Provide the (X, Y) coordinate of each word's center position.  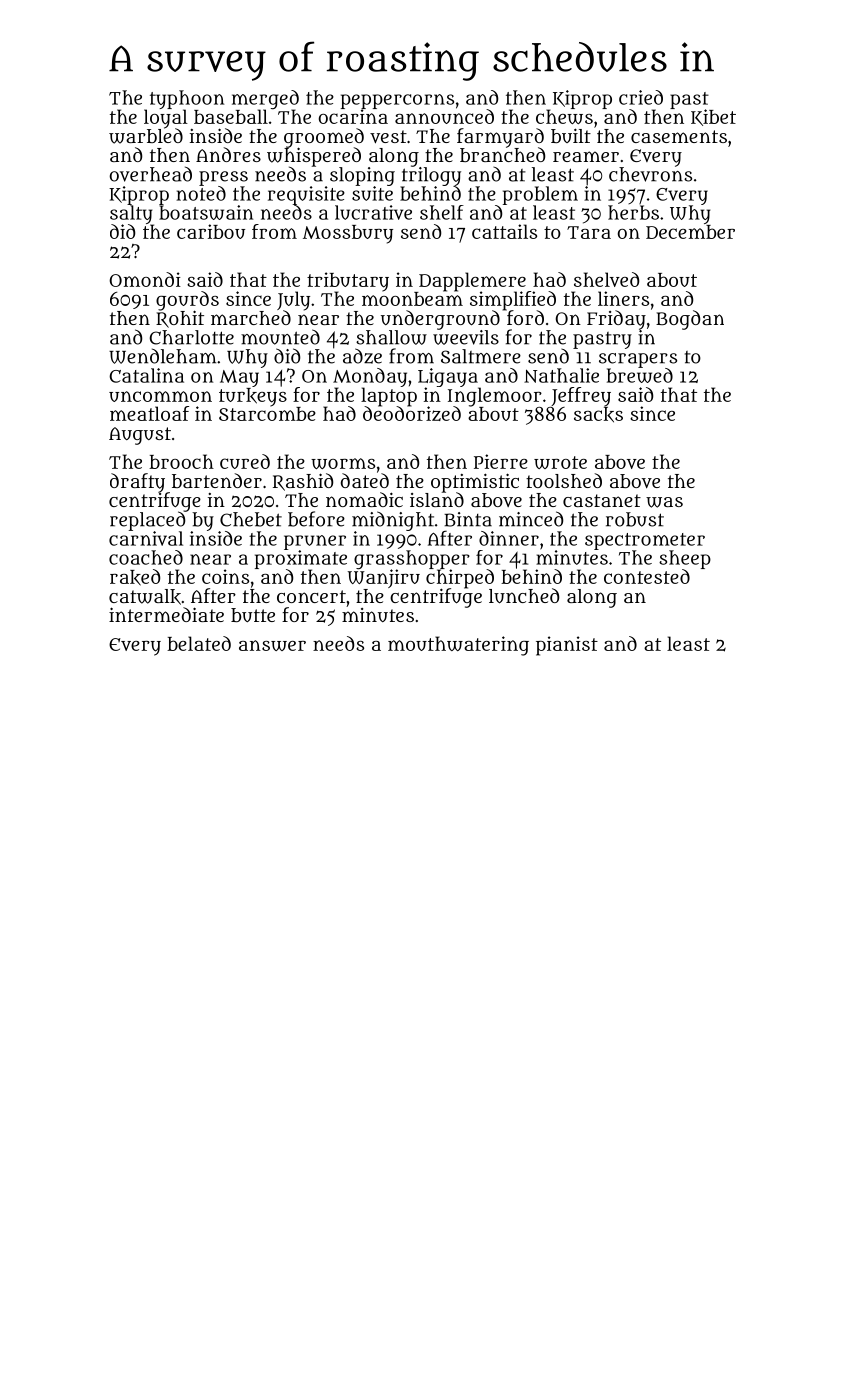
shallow (391, 337)
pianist (567, 646)
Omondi (145, 279)
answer (272, 645)
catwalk (145, 597)
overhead (151, 174)
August (140, 436)
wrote (560, 462)
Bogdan (690, 320)
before (316, 519)
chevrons (650, 174)
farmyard (500, 138)
